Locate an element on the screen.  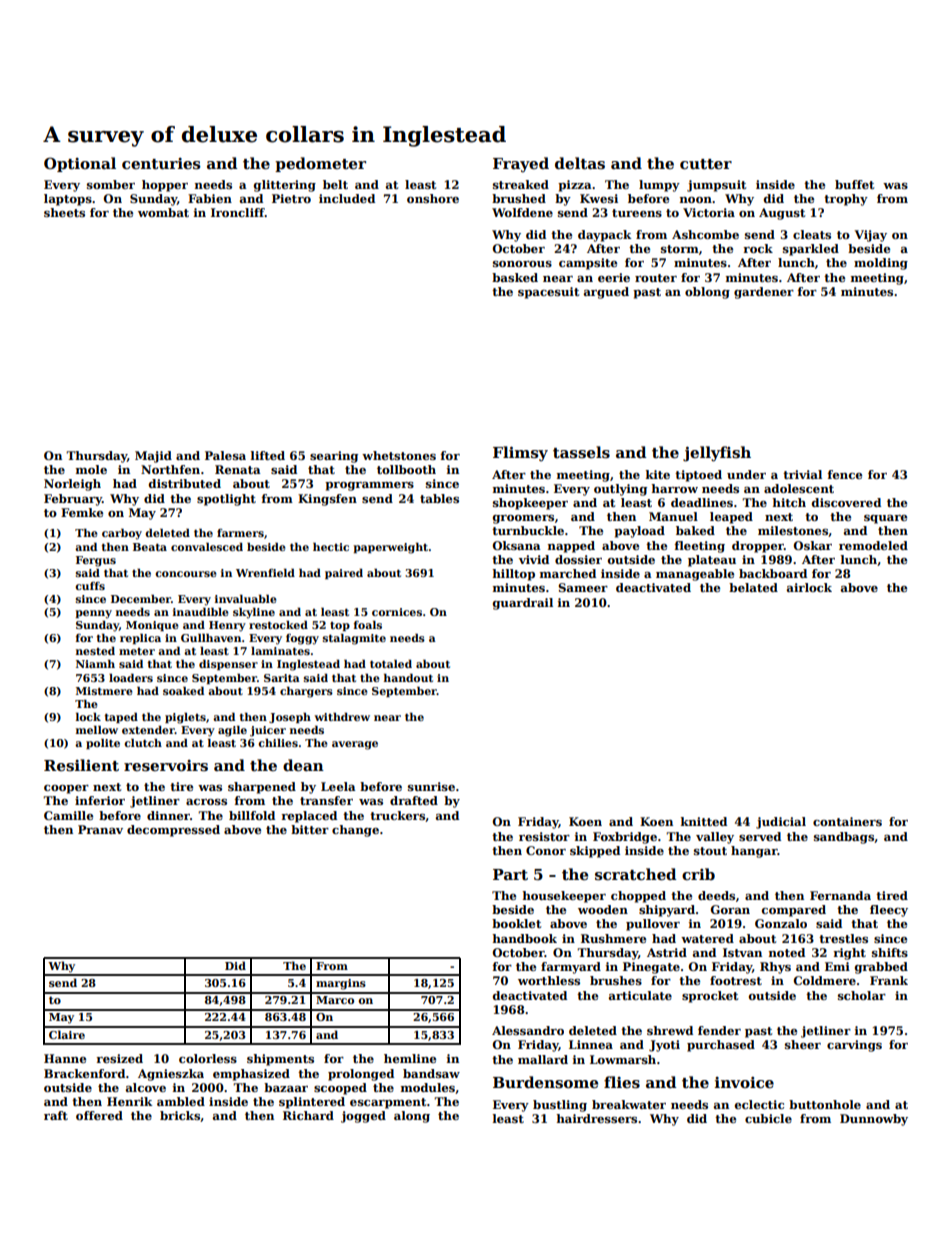
Ironcliff is located at coordinates (238, 212).
